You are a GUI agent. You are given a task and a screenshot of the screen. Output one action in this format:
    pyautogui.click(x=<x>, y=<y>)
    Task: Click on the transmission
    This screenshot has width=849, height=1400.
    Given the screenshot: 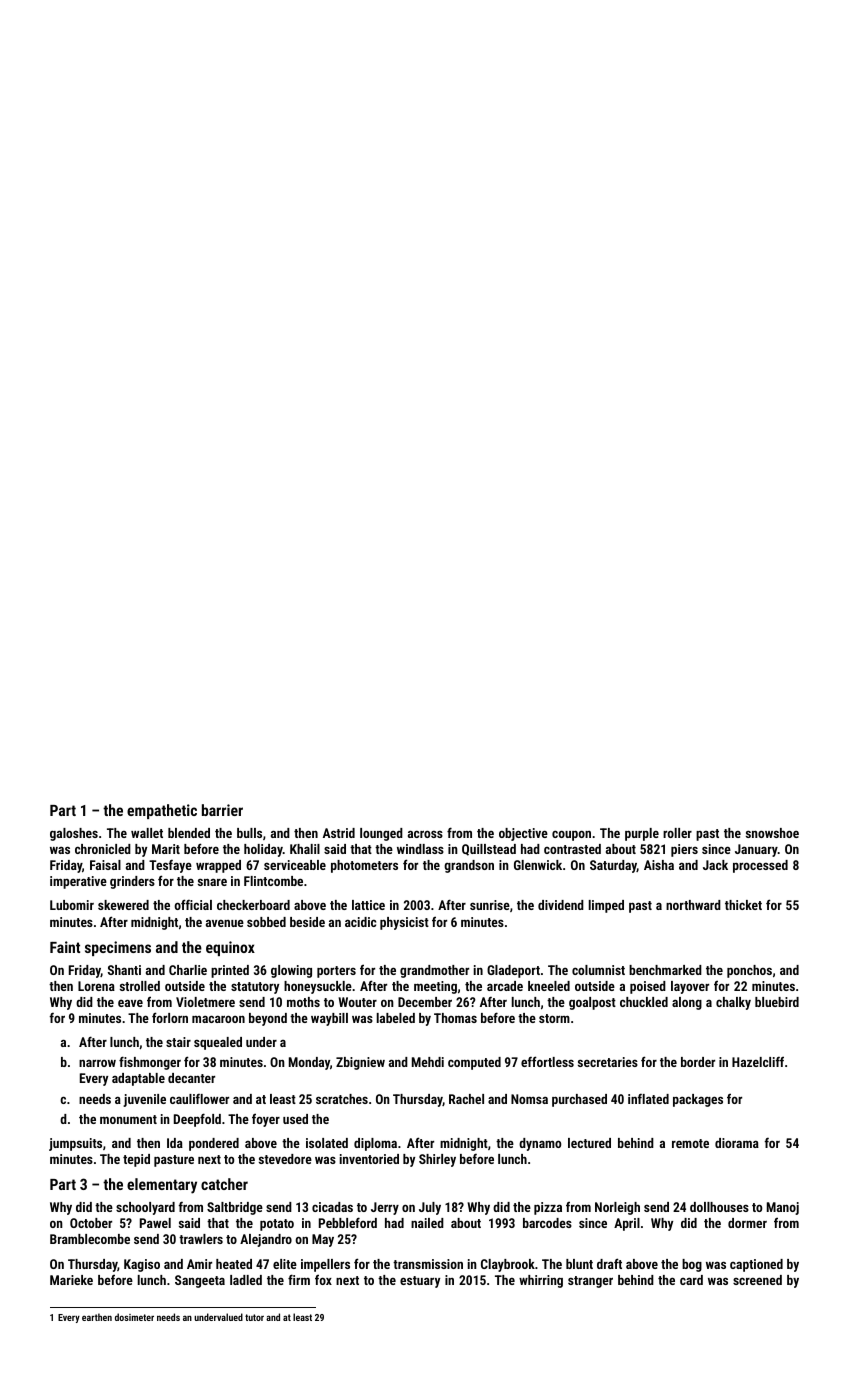 What is the action you would take?
    pyautogui.click(x=428, y=1264)
